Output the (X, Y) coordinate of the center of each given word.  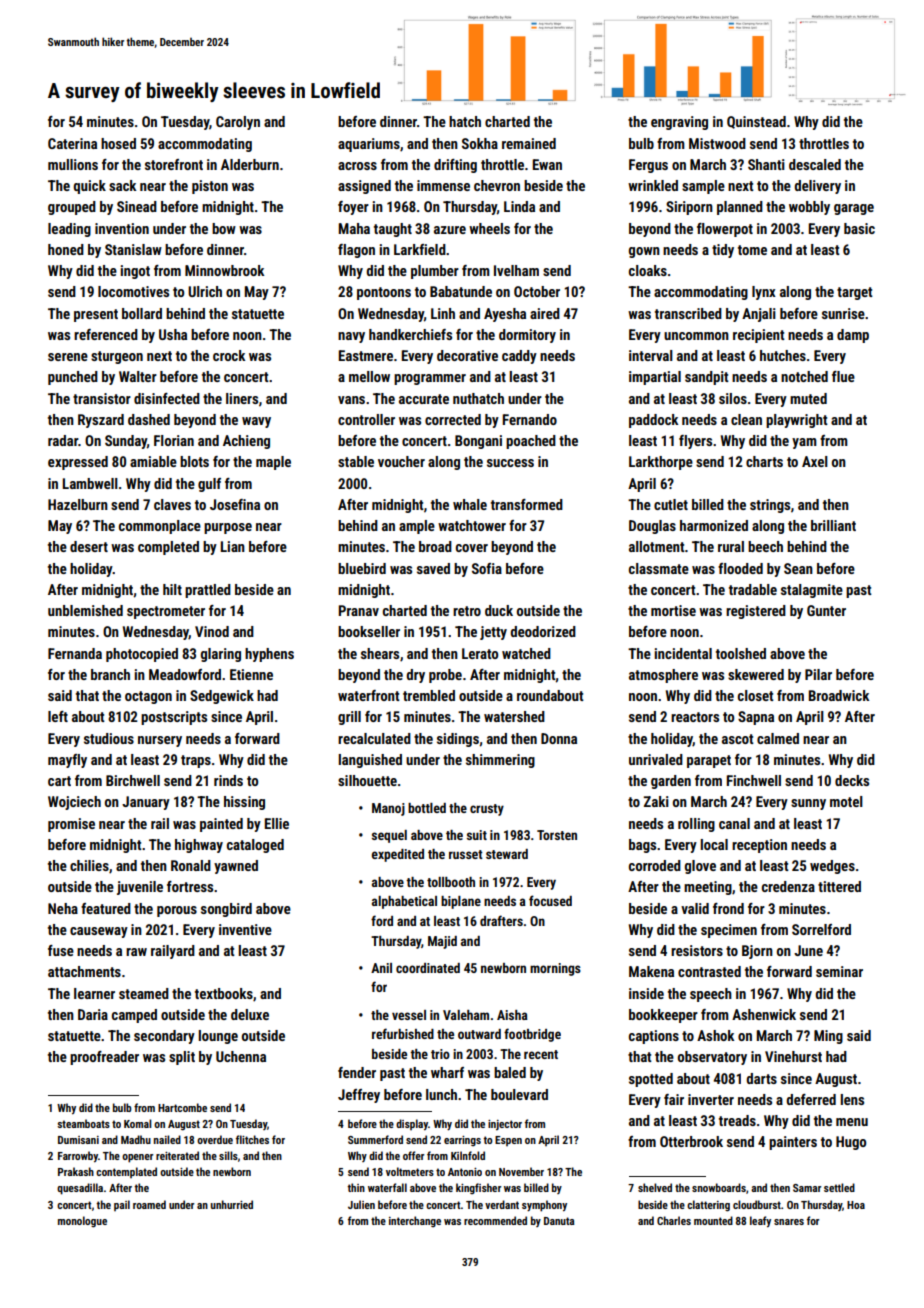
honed (66, 249)
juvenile (140, 888)
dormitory (527, 336)
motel (846, 801)
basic (859, 228)
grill (349, 718)
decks (852, 780)
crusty (487, 810)
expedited (398, 855)
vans (351, 400)
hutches (783, 355)
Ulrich (205, 291)
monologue (82, 1222)
